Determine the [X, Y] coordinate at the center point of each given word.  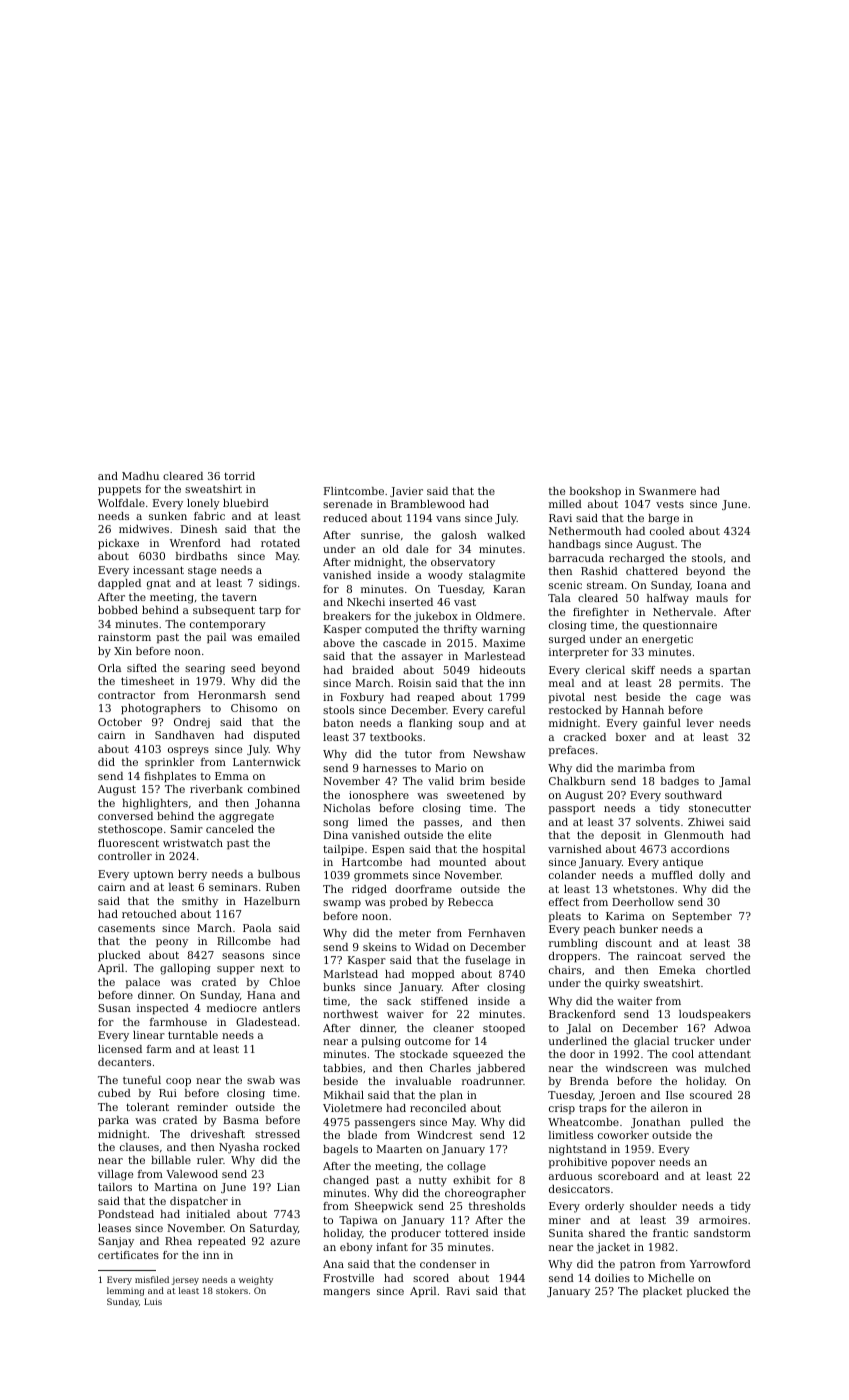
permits [699, 684]
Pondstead [126, 1214]
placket [662, 1292]
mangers [346, 1293]
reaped [436, 698]
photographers [161, 709]
